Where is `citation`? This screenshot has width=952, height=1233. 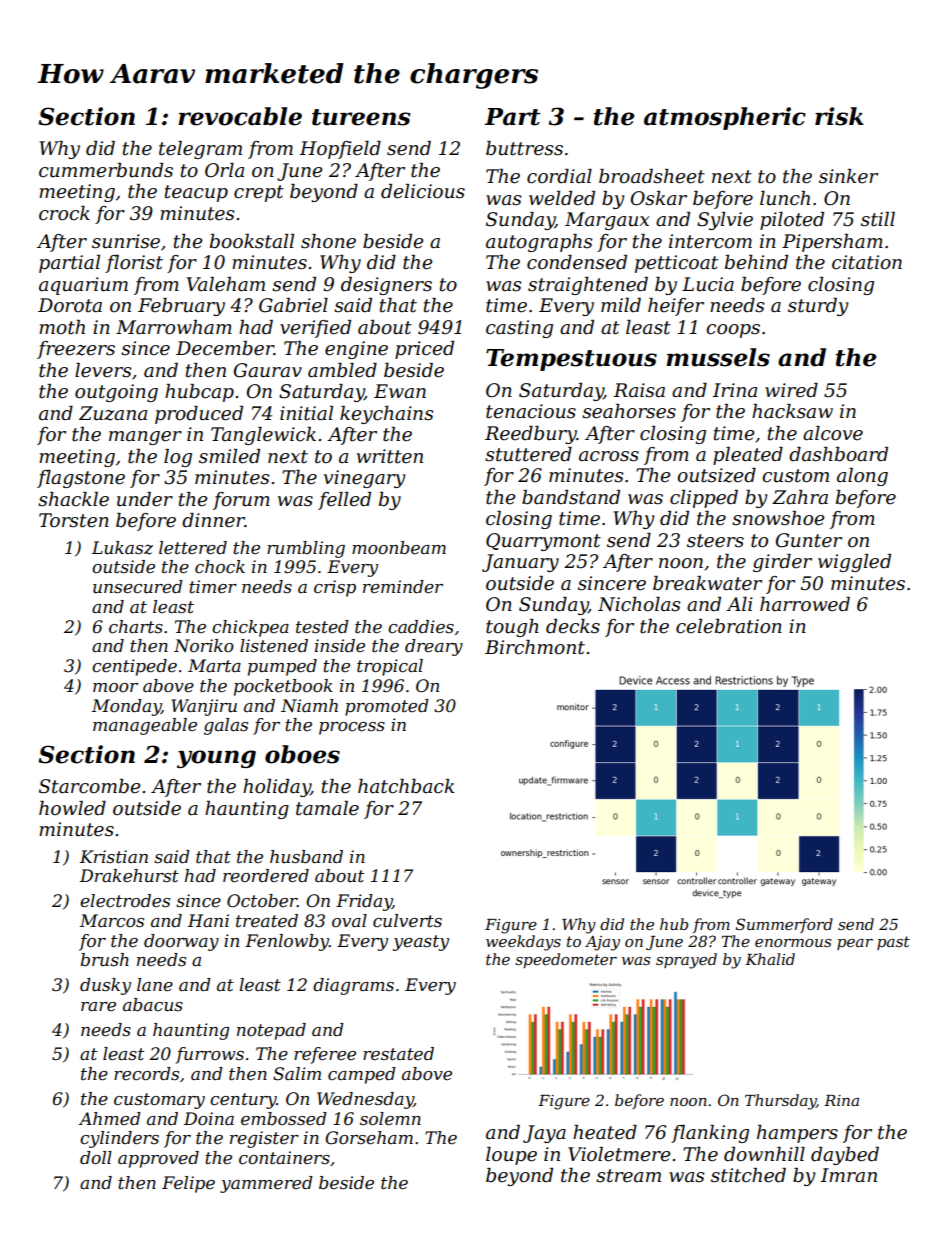 citation is located at coordinates (867, 262).
